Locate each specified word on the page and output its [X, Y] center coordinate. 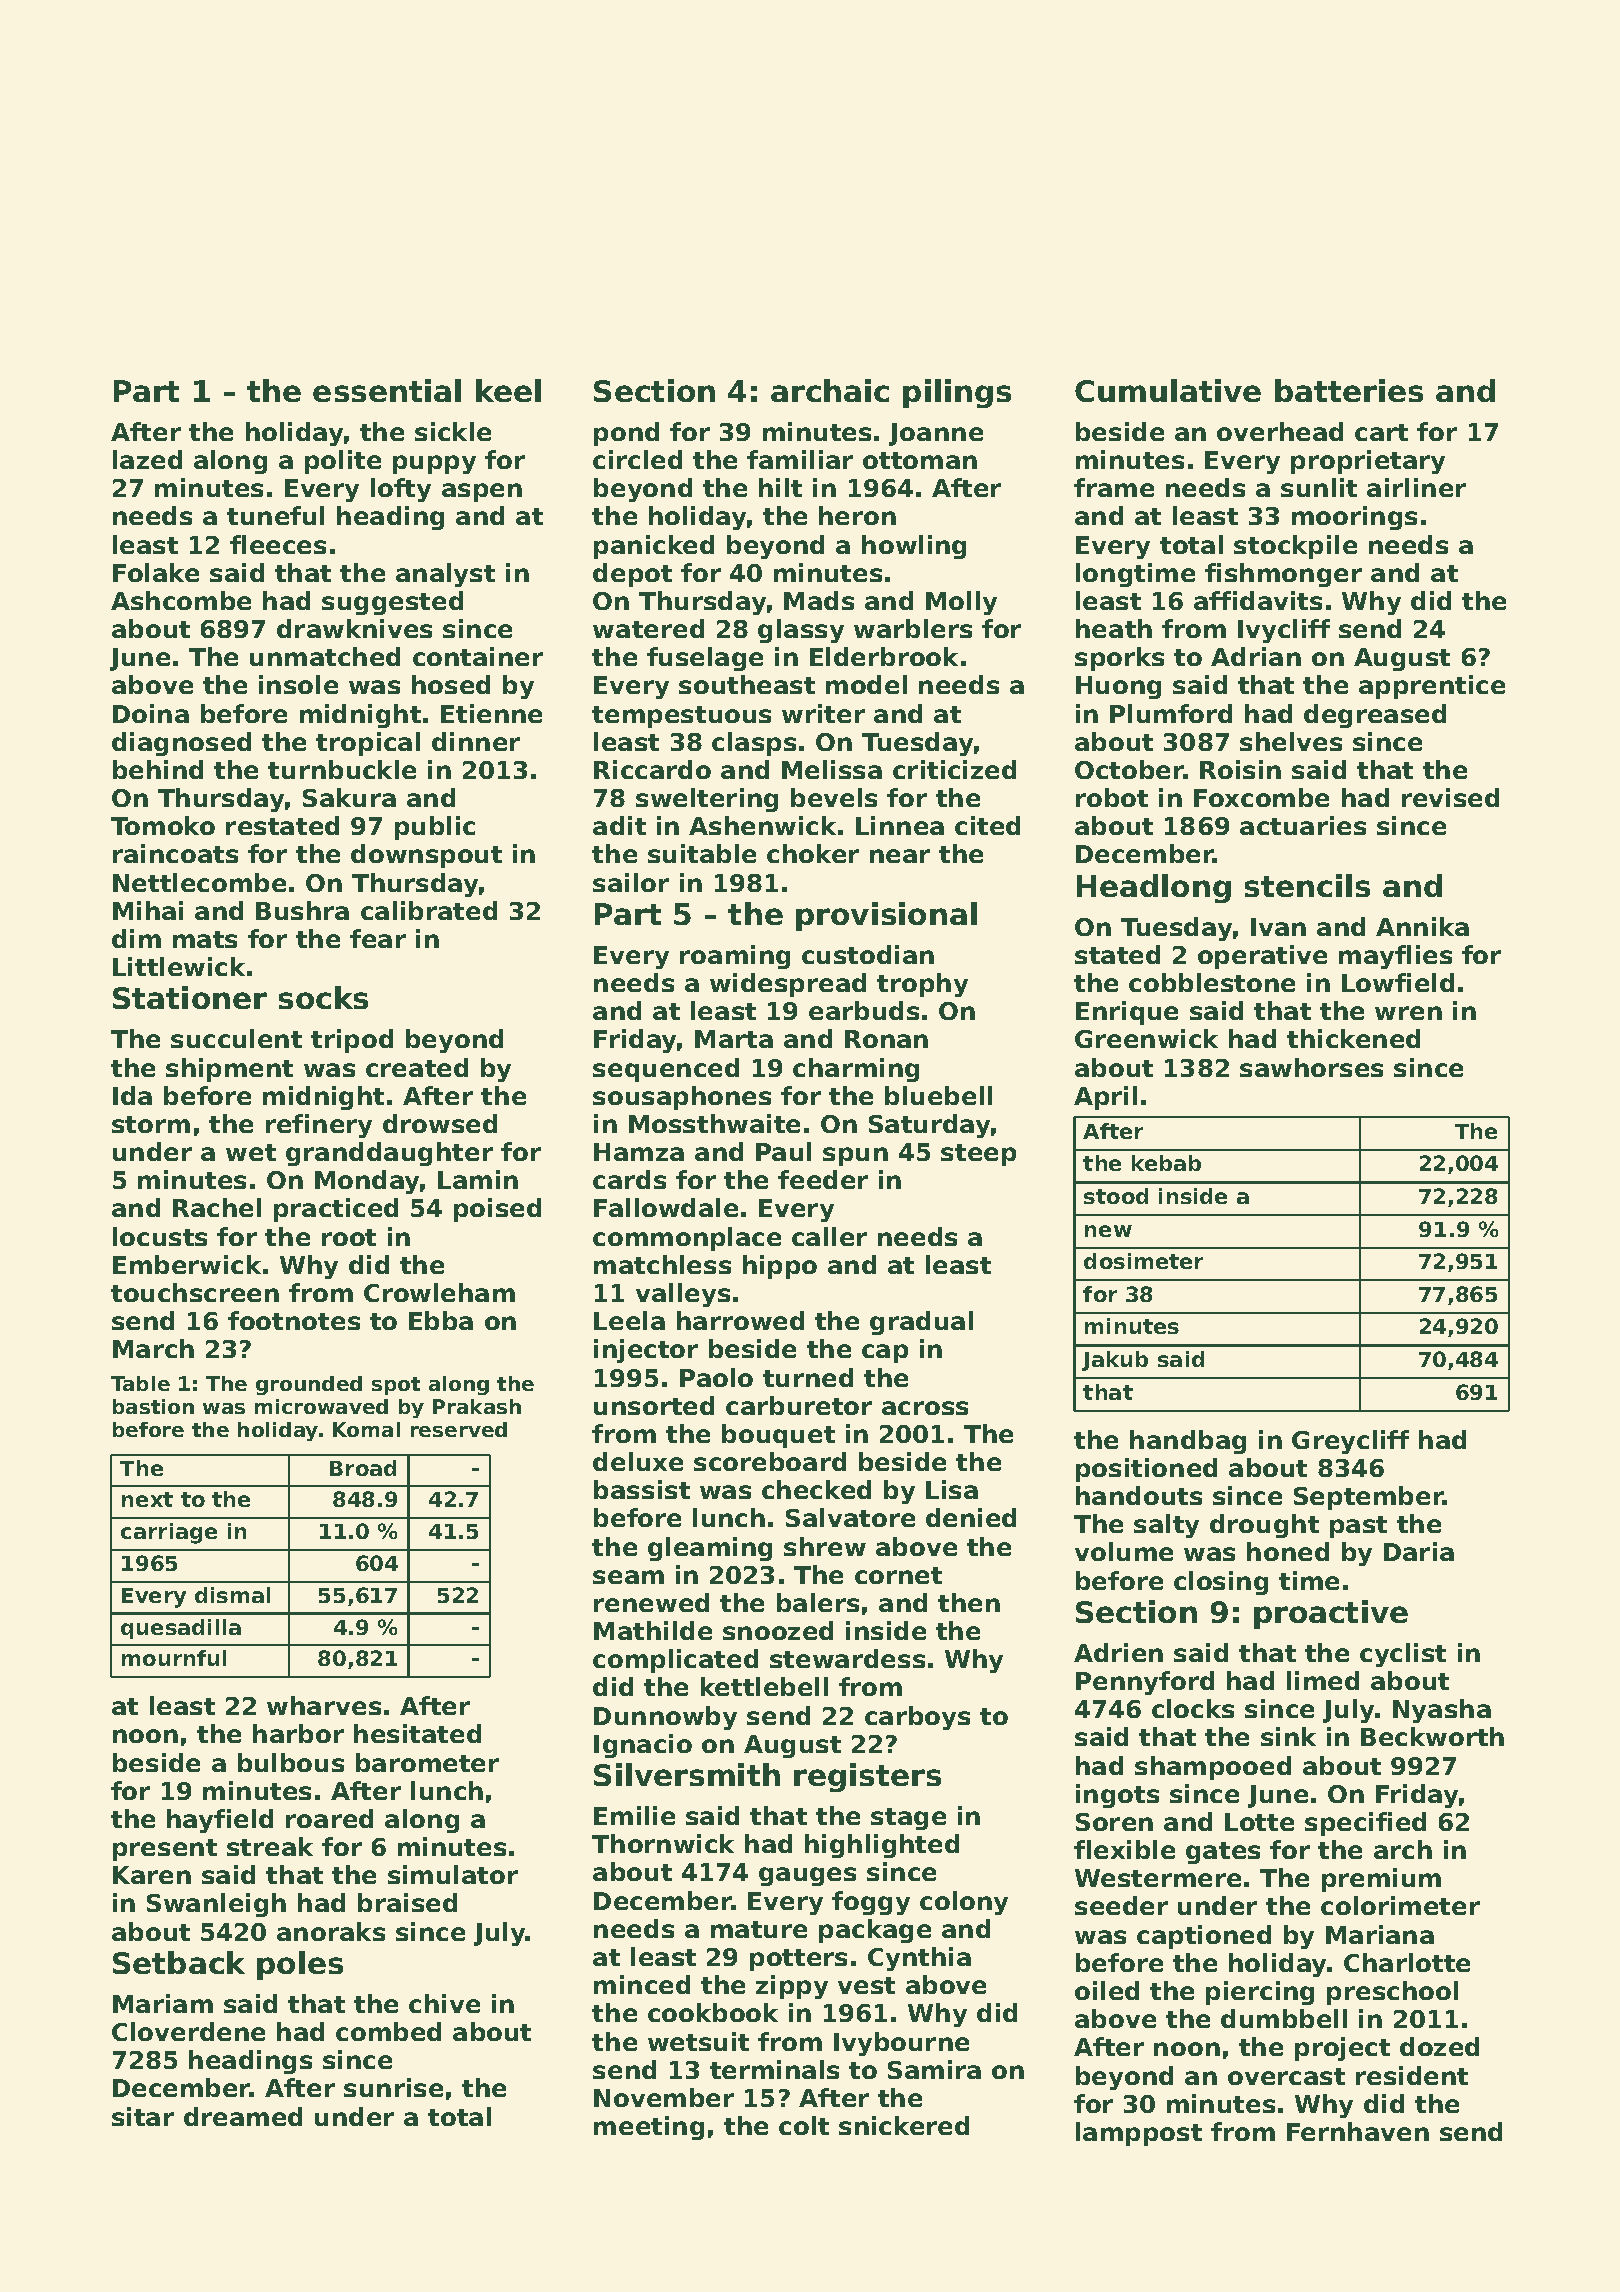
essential [387, 390]
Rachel [217, 1207]
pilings [957, 393]
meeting [649, 2128]
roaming [735, 957]
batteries [1349, 390]
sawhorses [1311, 1067]
